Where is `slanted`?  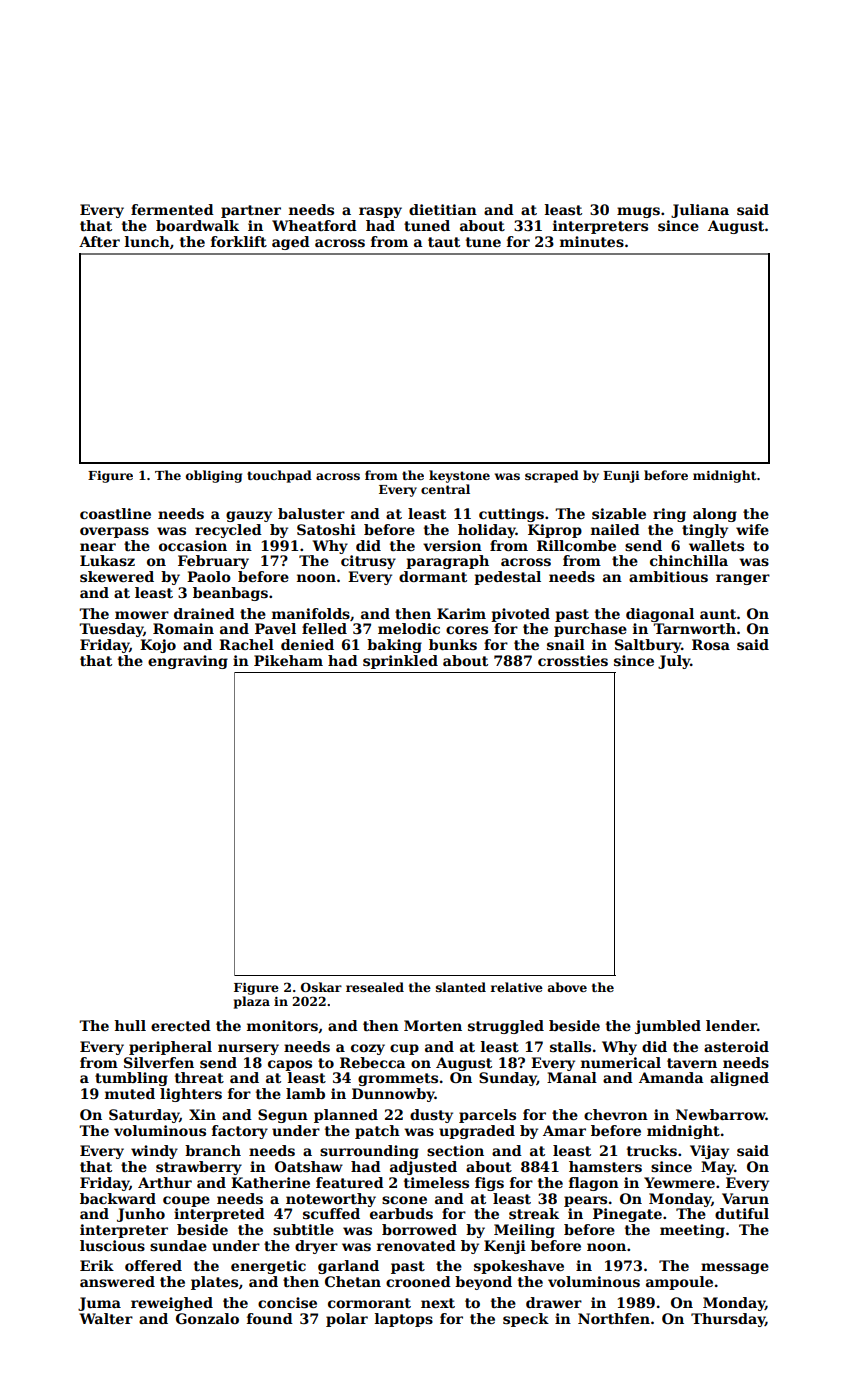
slanted is located at coordinates (461, 987).
